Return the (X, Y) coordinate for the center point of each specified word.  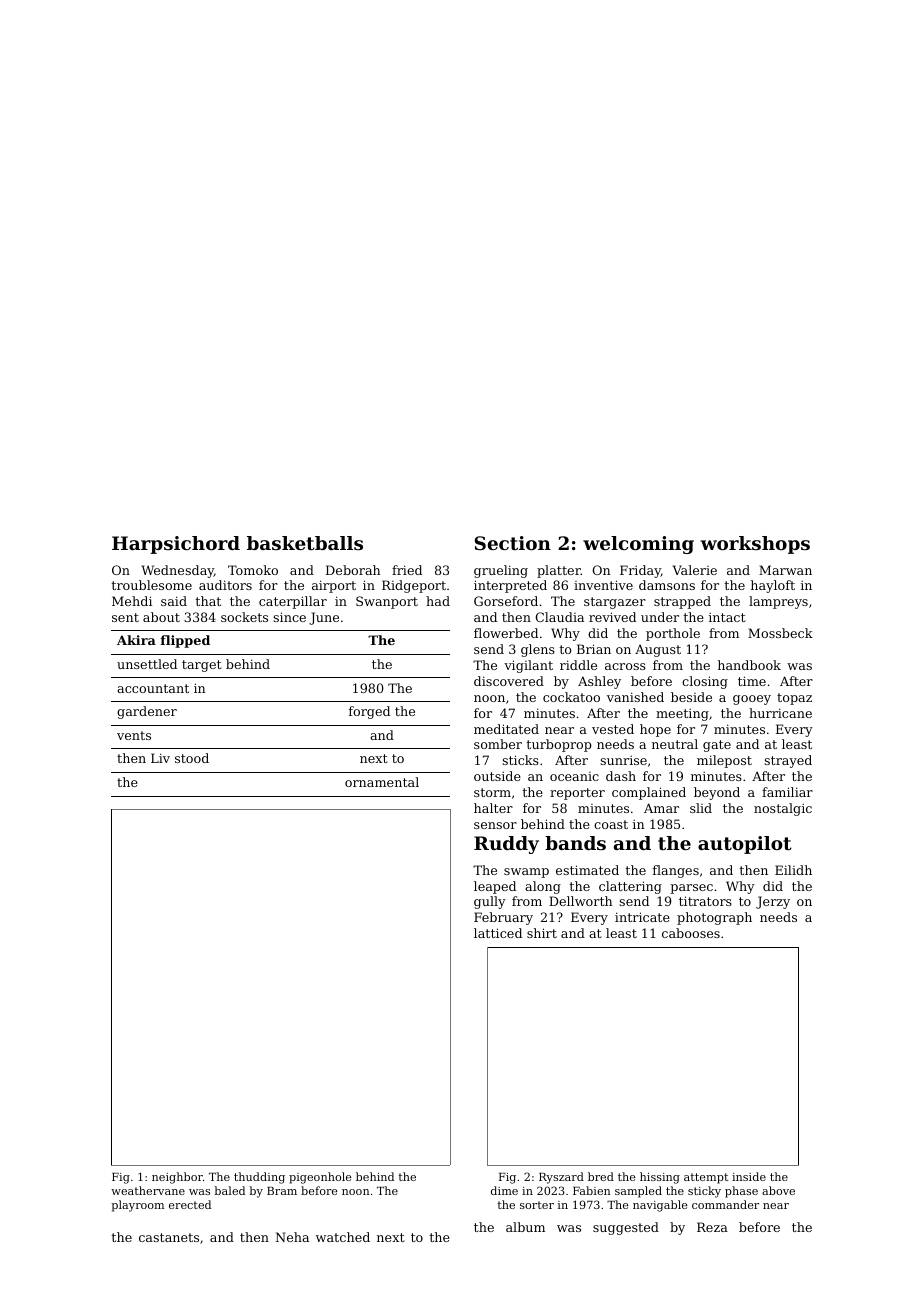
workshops (755, 545)
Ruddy (506, 845)
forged (369, 712)
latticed (498, 933)
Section (512, 543)
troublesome (152, 585)
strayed (788, 761)
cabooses (691, 933)
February (503, 918)
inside (749, 1176)
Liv (160, 758)
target (202, 666)
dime (504, 1190)
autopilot (745, 845)
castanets (169, 1237)
